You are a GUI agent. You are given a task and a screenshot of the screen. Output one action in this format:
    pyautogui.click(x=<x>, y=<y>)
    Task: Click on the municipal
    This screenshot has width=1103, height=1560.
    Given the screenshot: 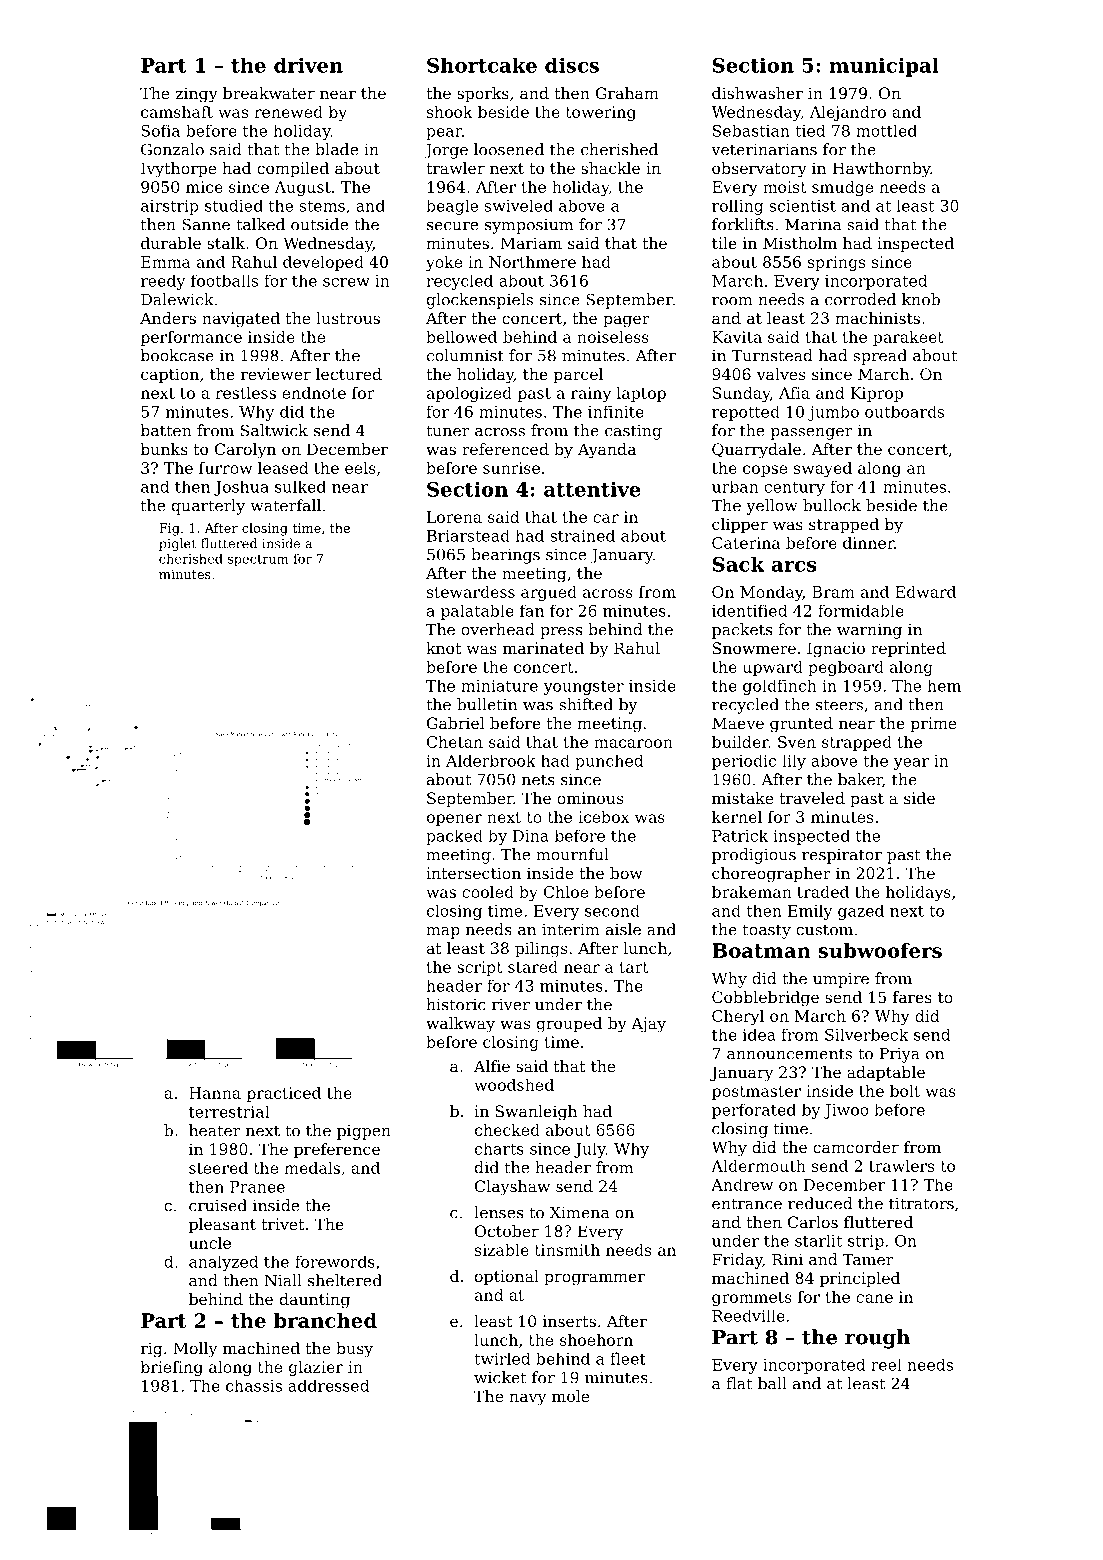 What is the action you would take?
    pyautogui.click(x=884, y=67)
